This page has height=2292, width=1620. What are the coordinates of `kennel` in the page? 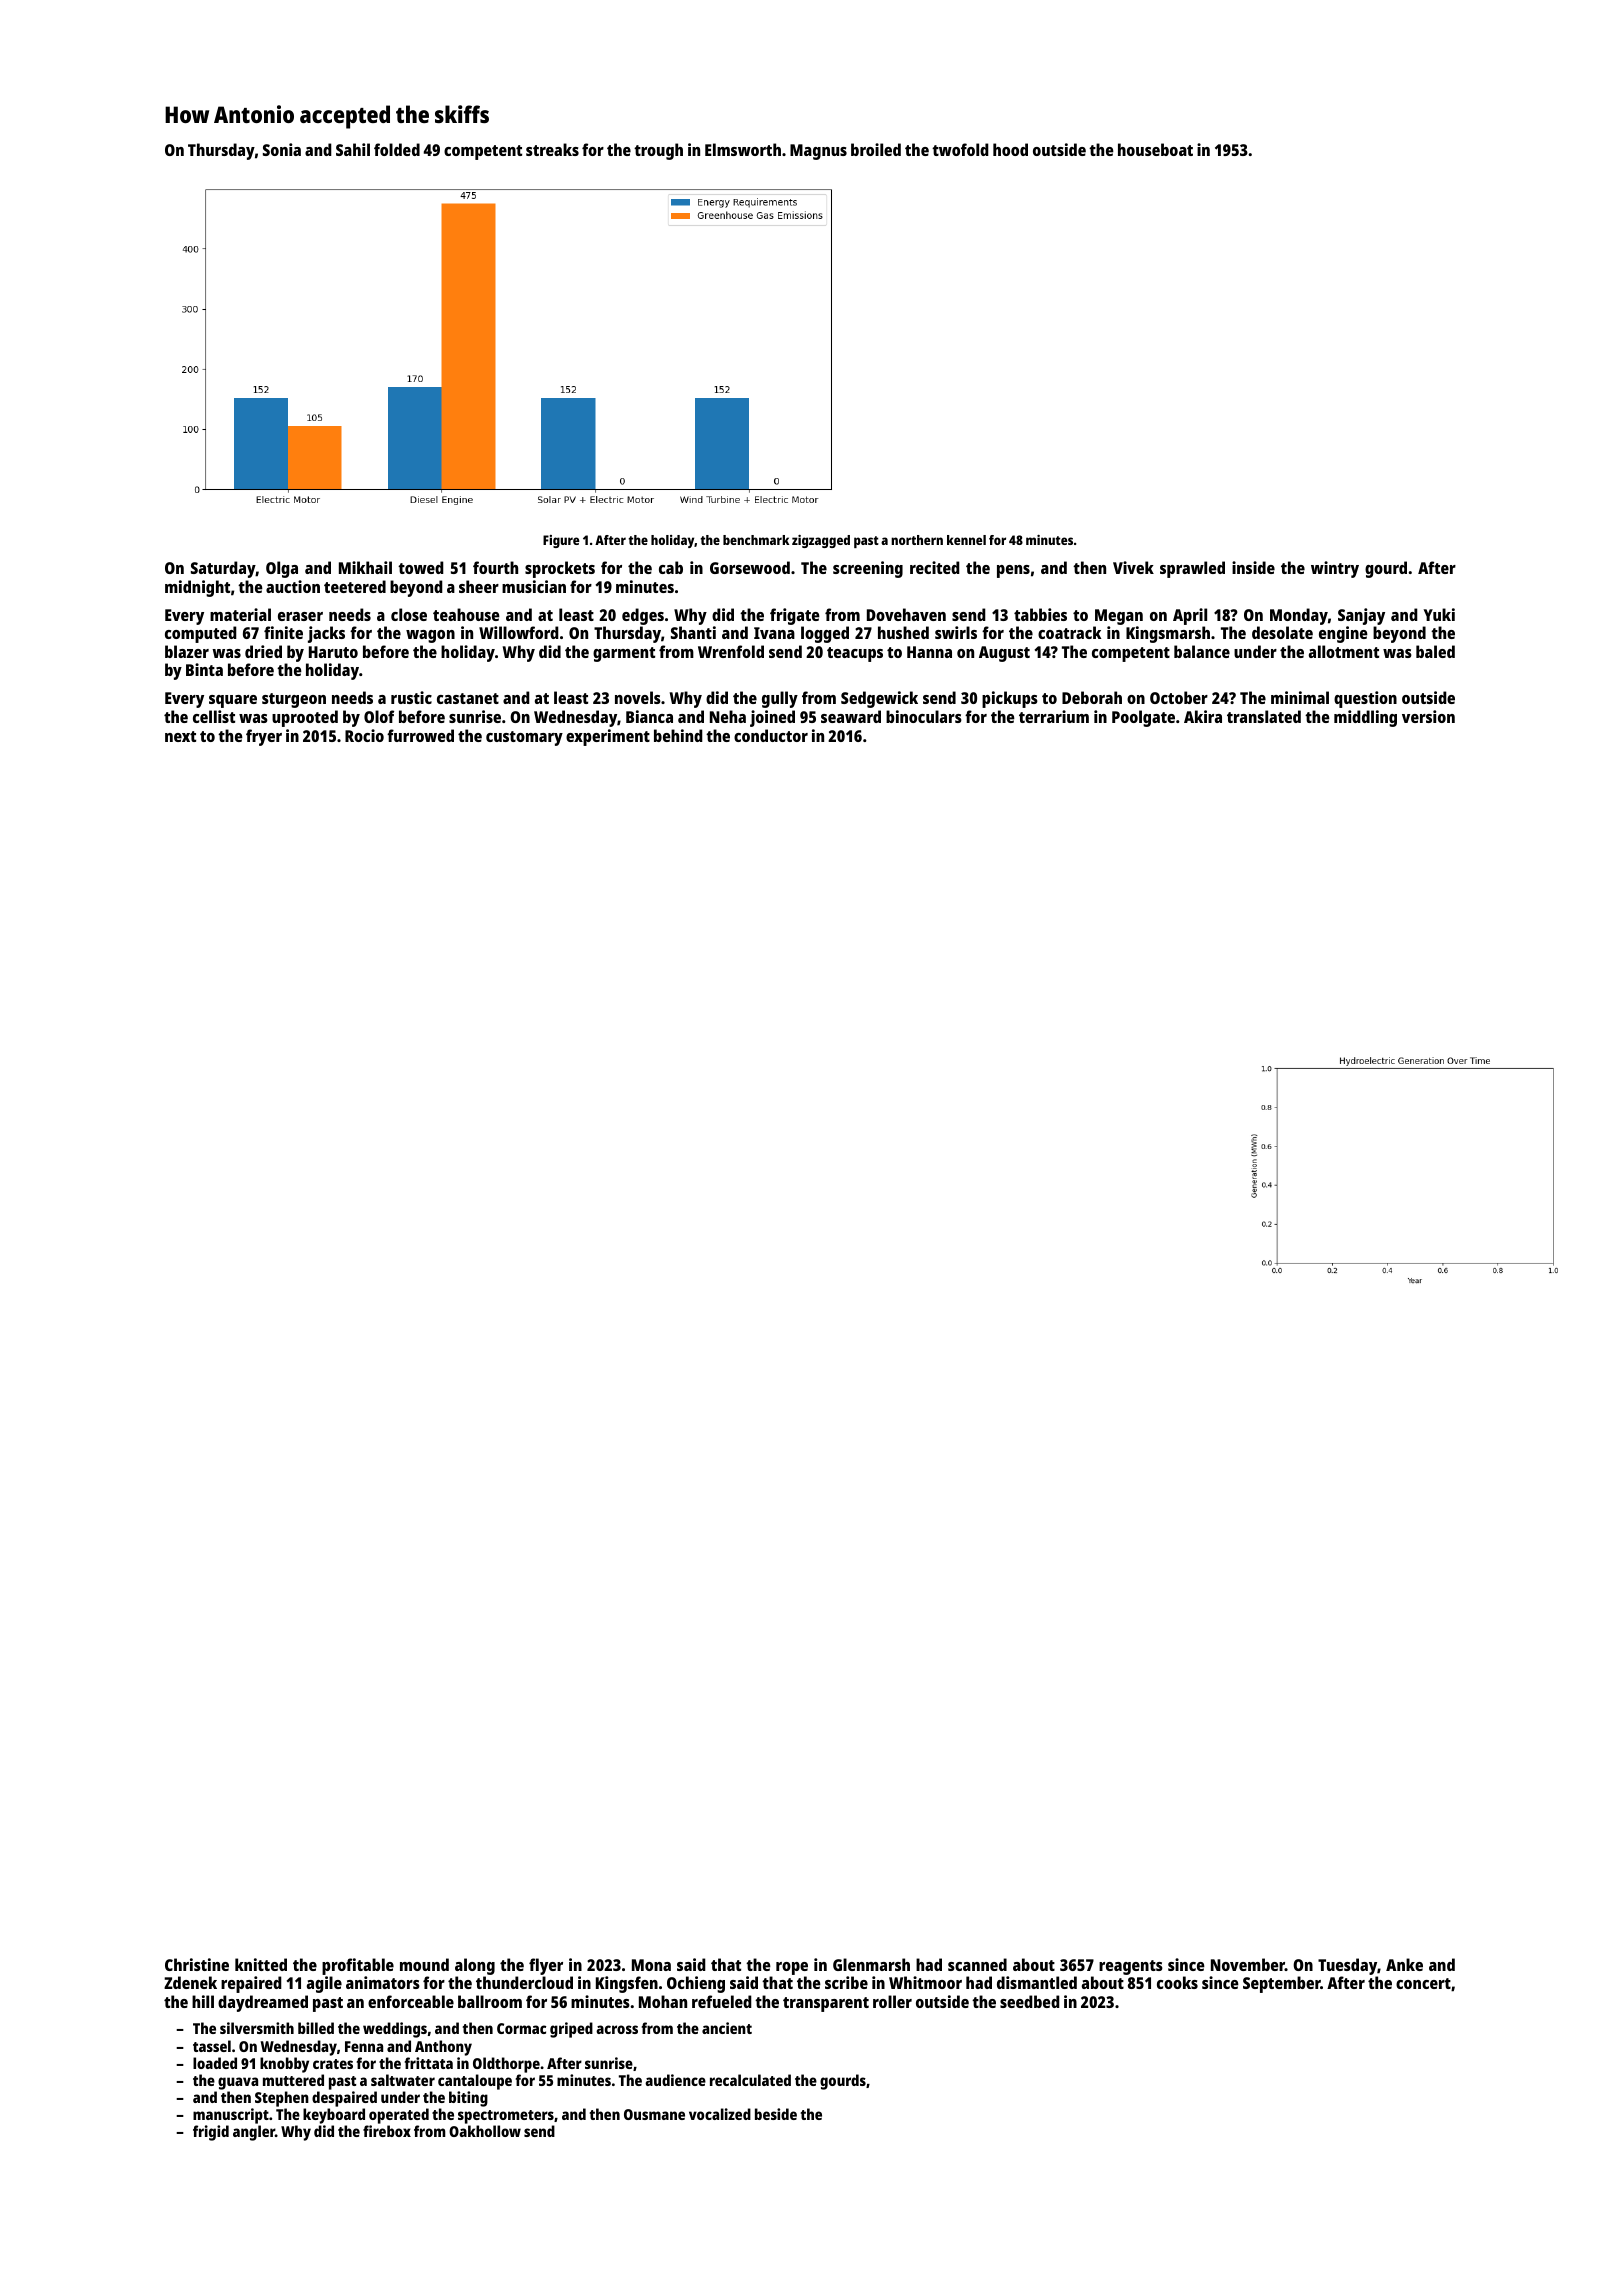 It's located at (966, 540).
